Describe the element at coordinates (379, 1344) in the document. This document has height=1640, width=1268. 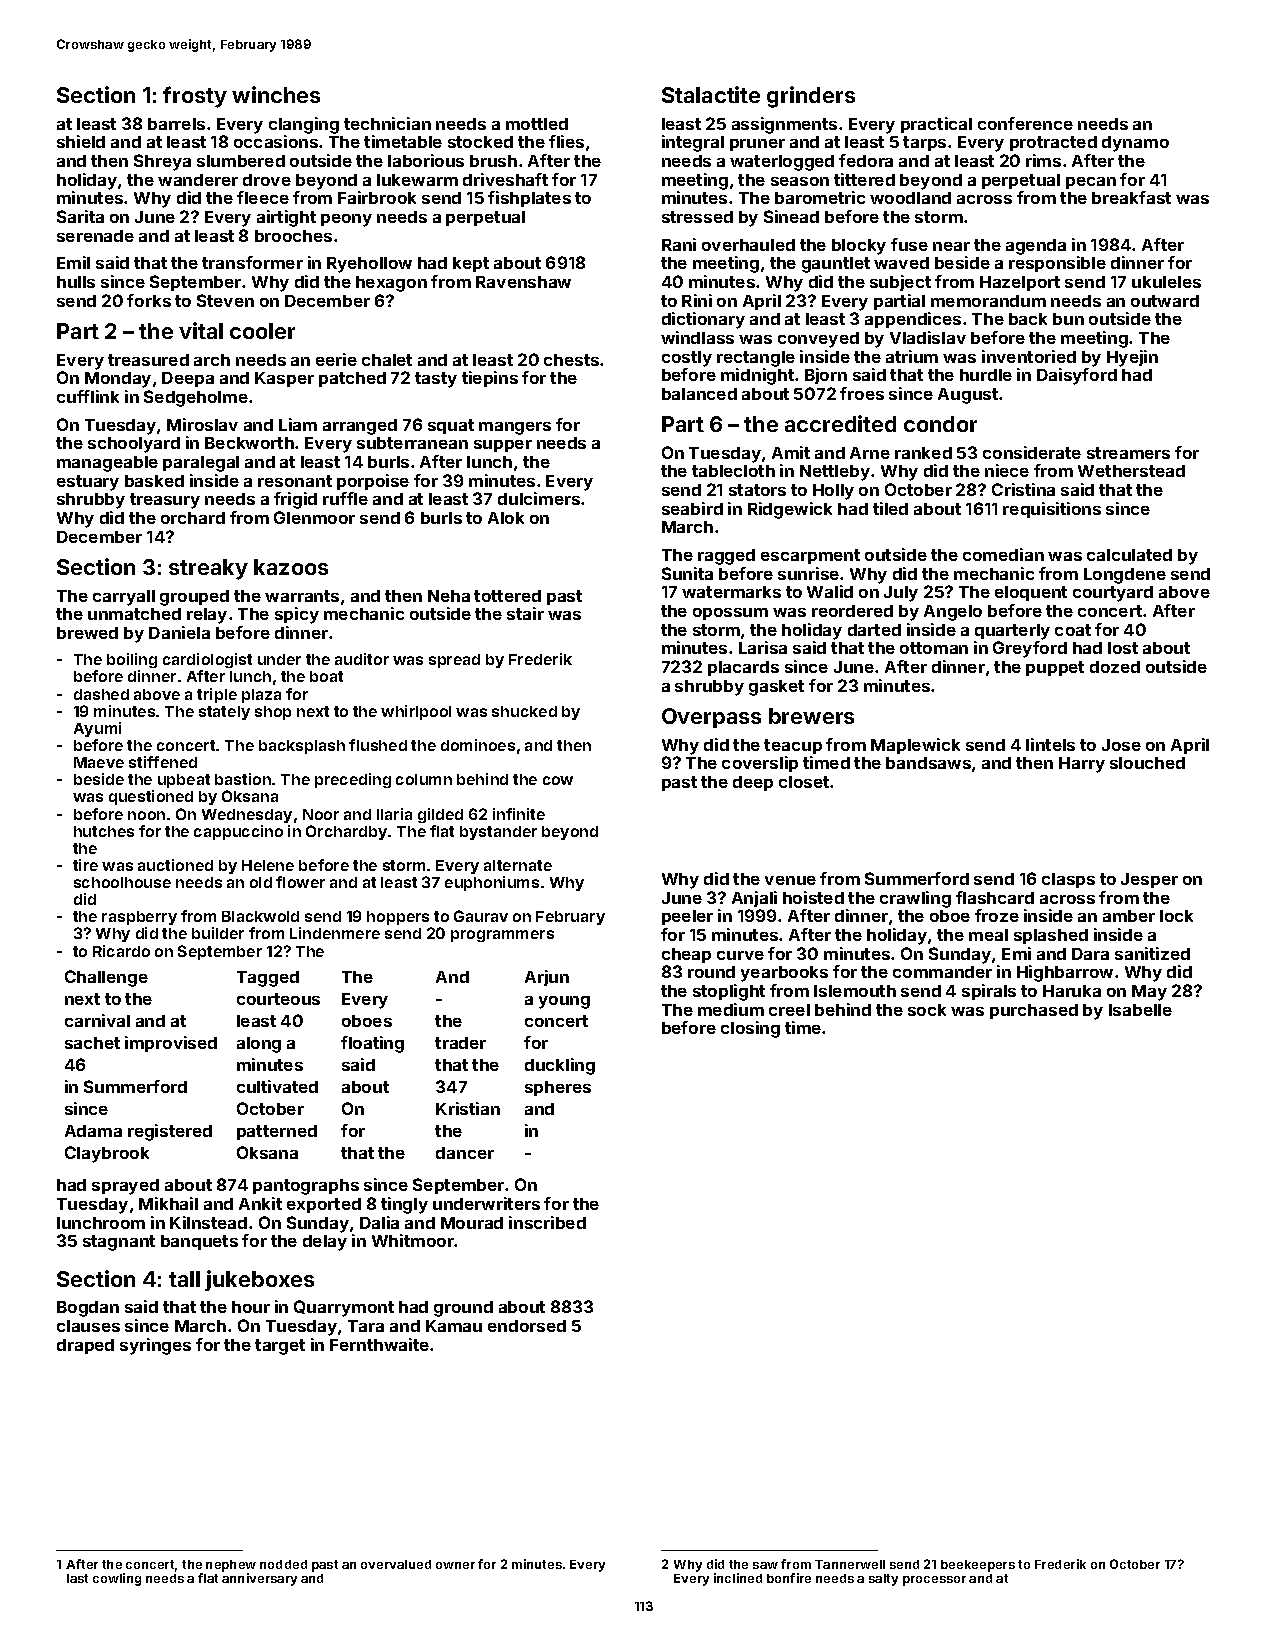
I see `Fernthwaite` at that location.
